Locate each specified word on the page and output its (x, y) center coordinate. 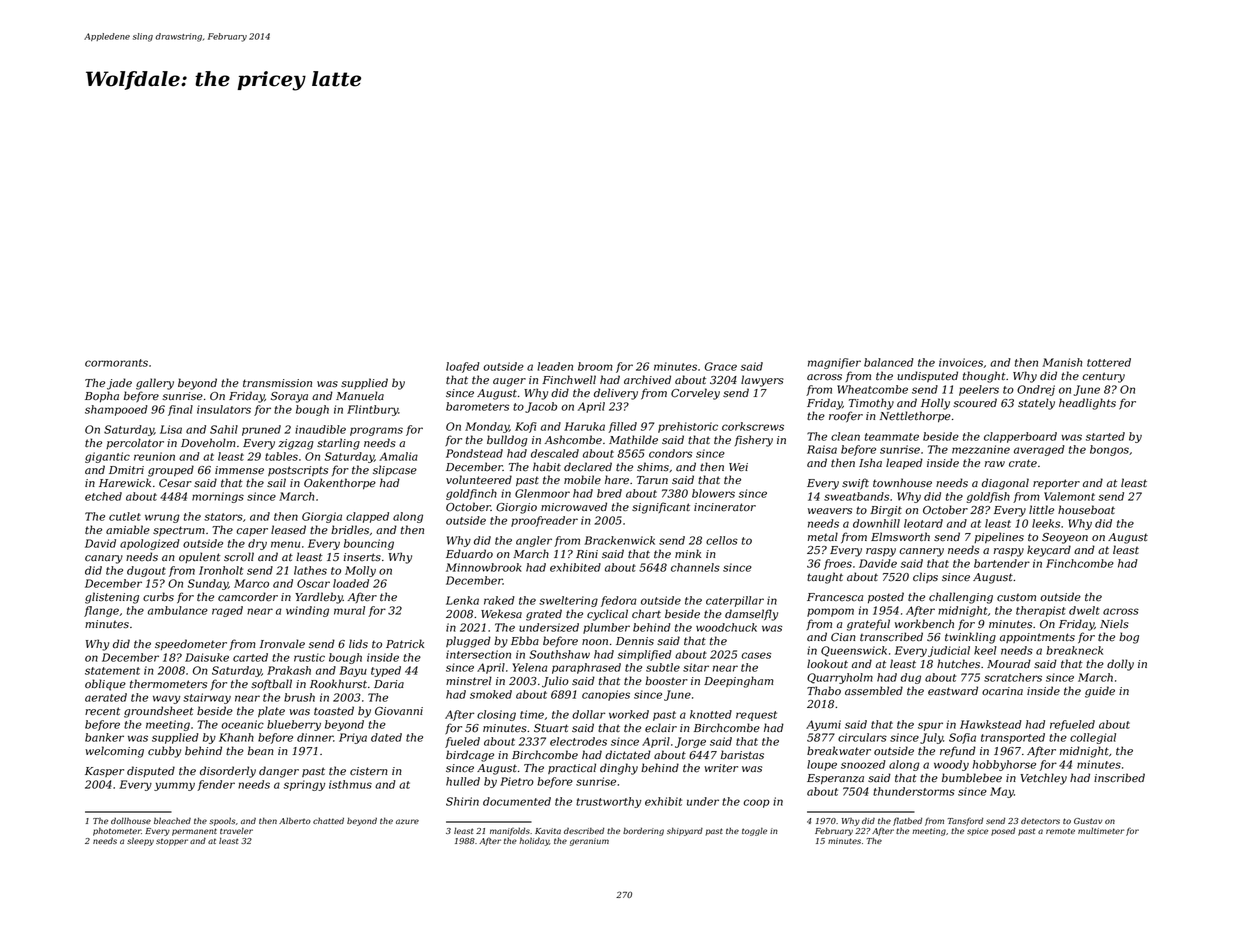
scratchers (1013, 677)
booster (666, 681)
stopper (172, 842)
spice (977, 832)
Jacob (541, 407)
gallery (155, 384)
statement (112, 671)
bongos (1109, 450)
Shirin (462, 801)
